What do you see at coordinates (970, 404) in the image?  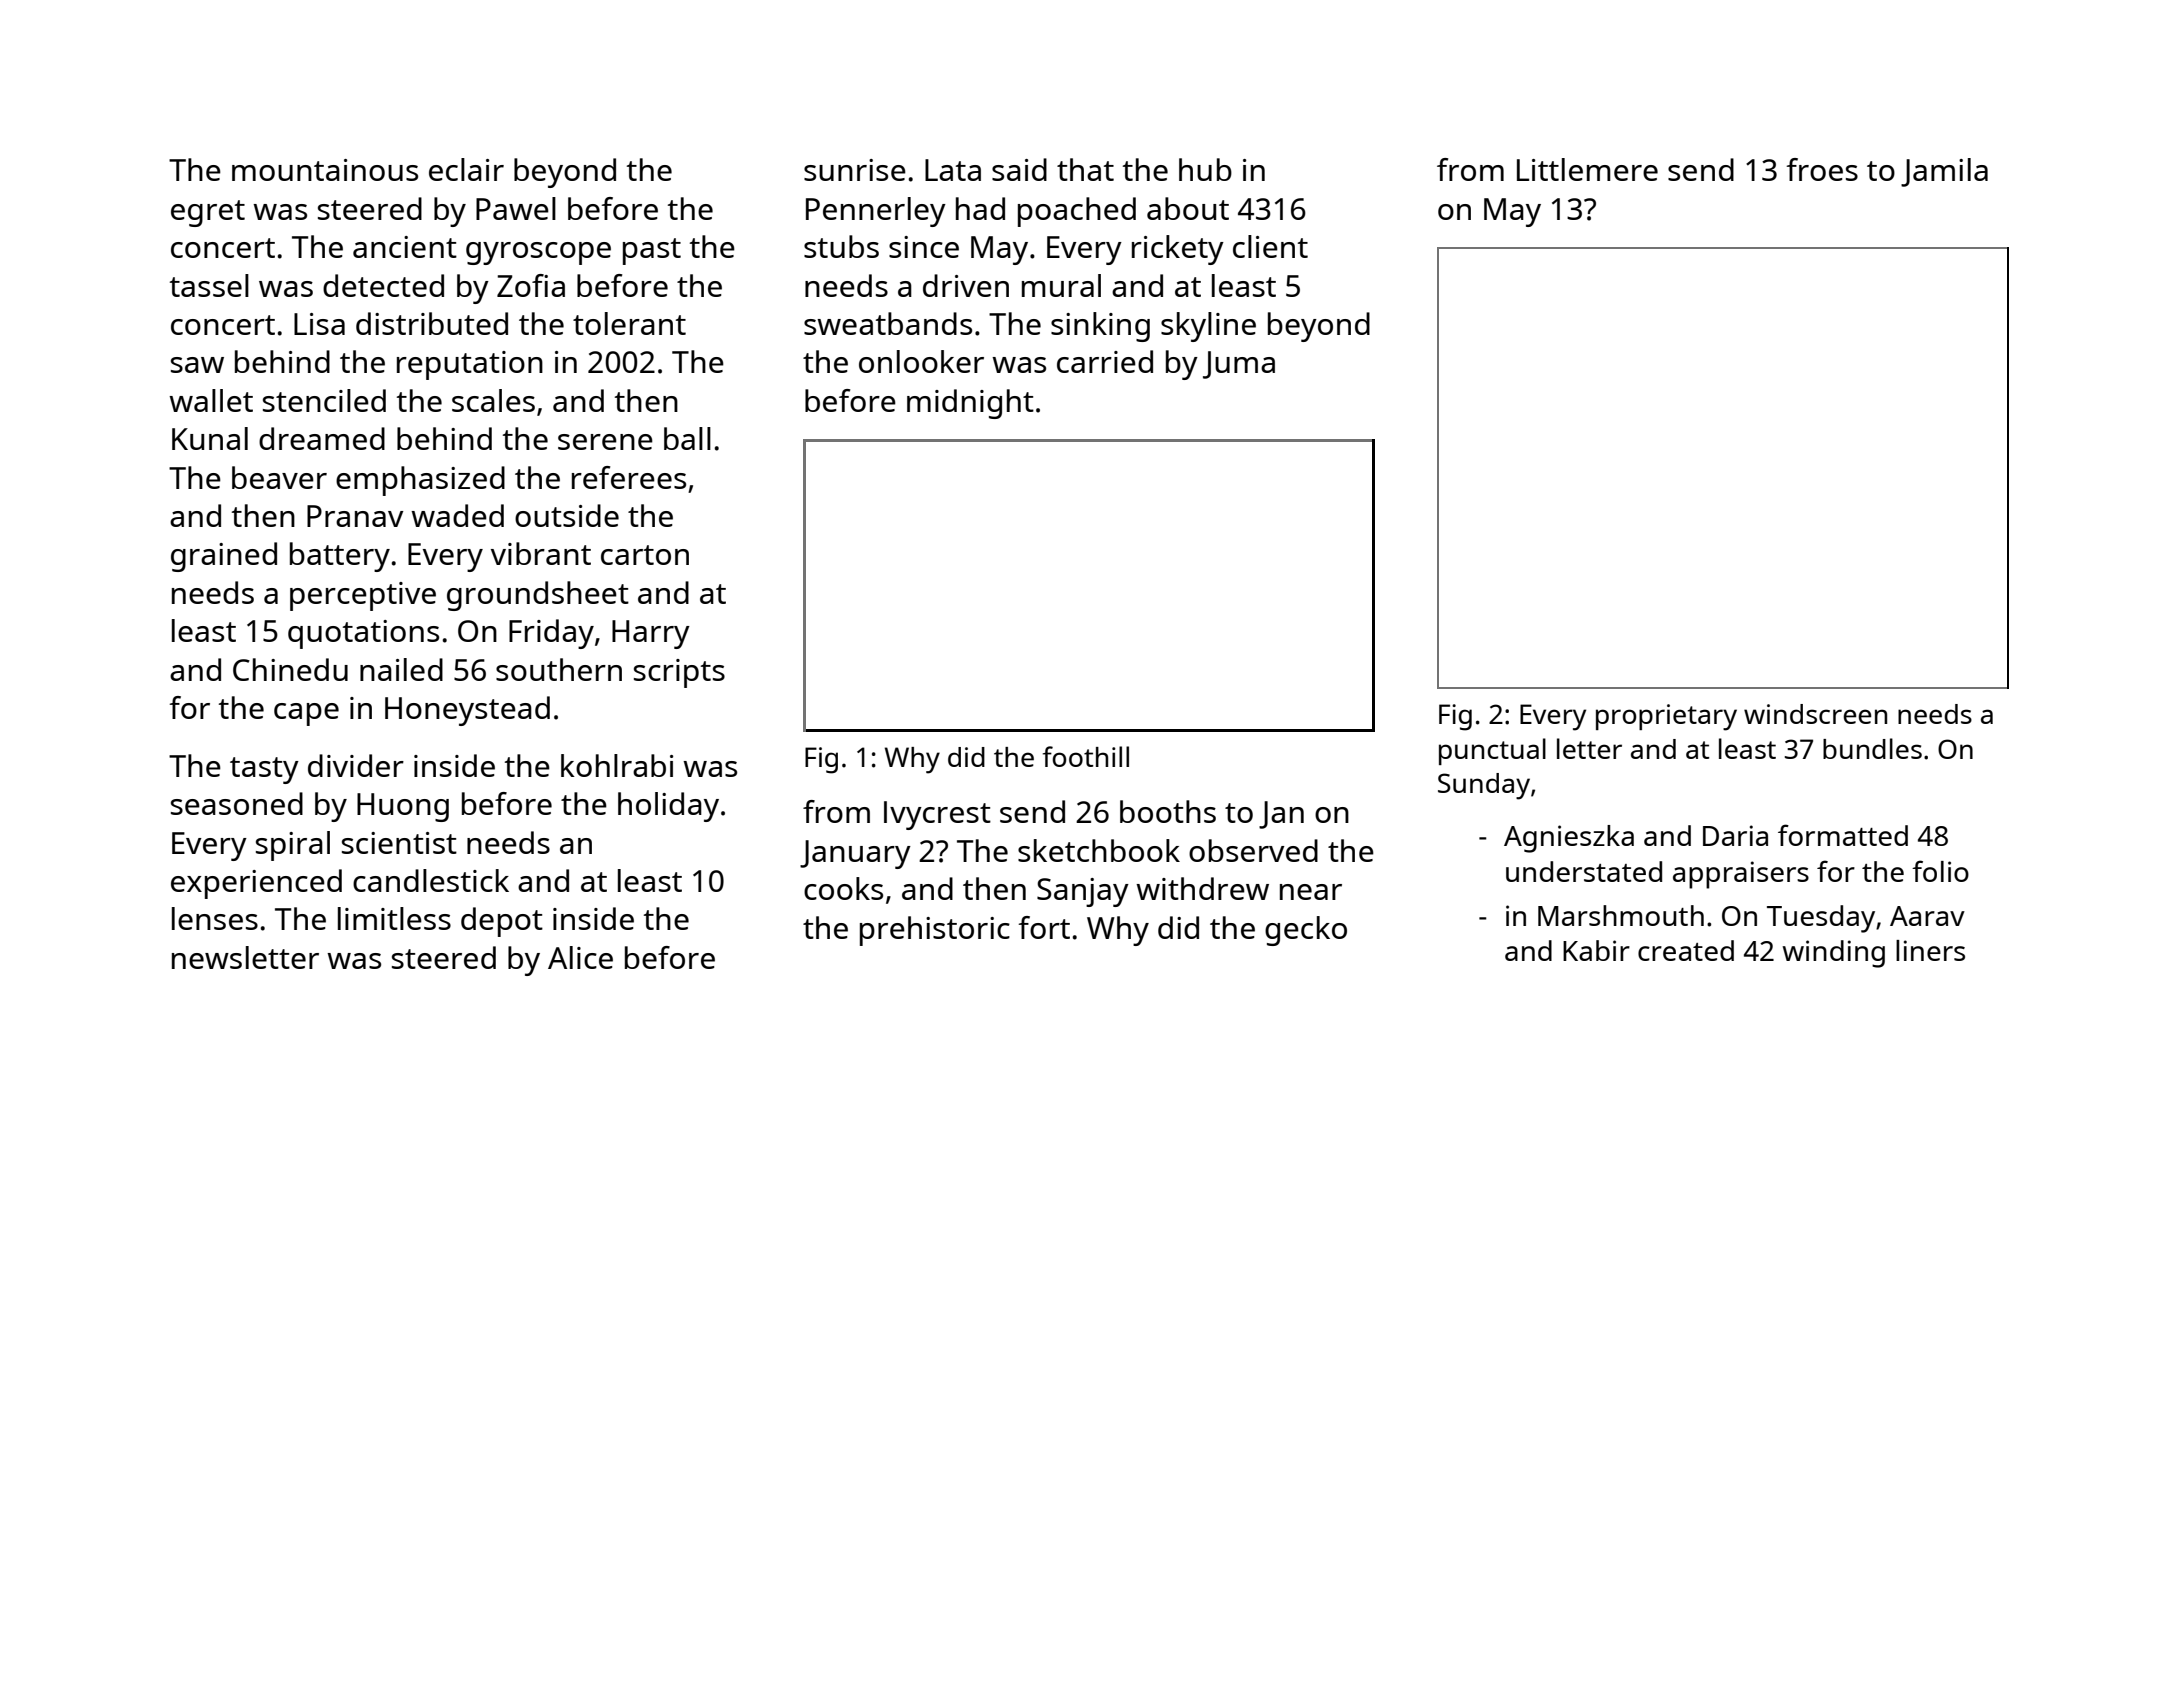 I see `midnight` at bounding box center [970, 404].
